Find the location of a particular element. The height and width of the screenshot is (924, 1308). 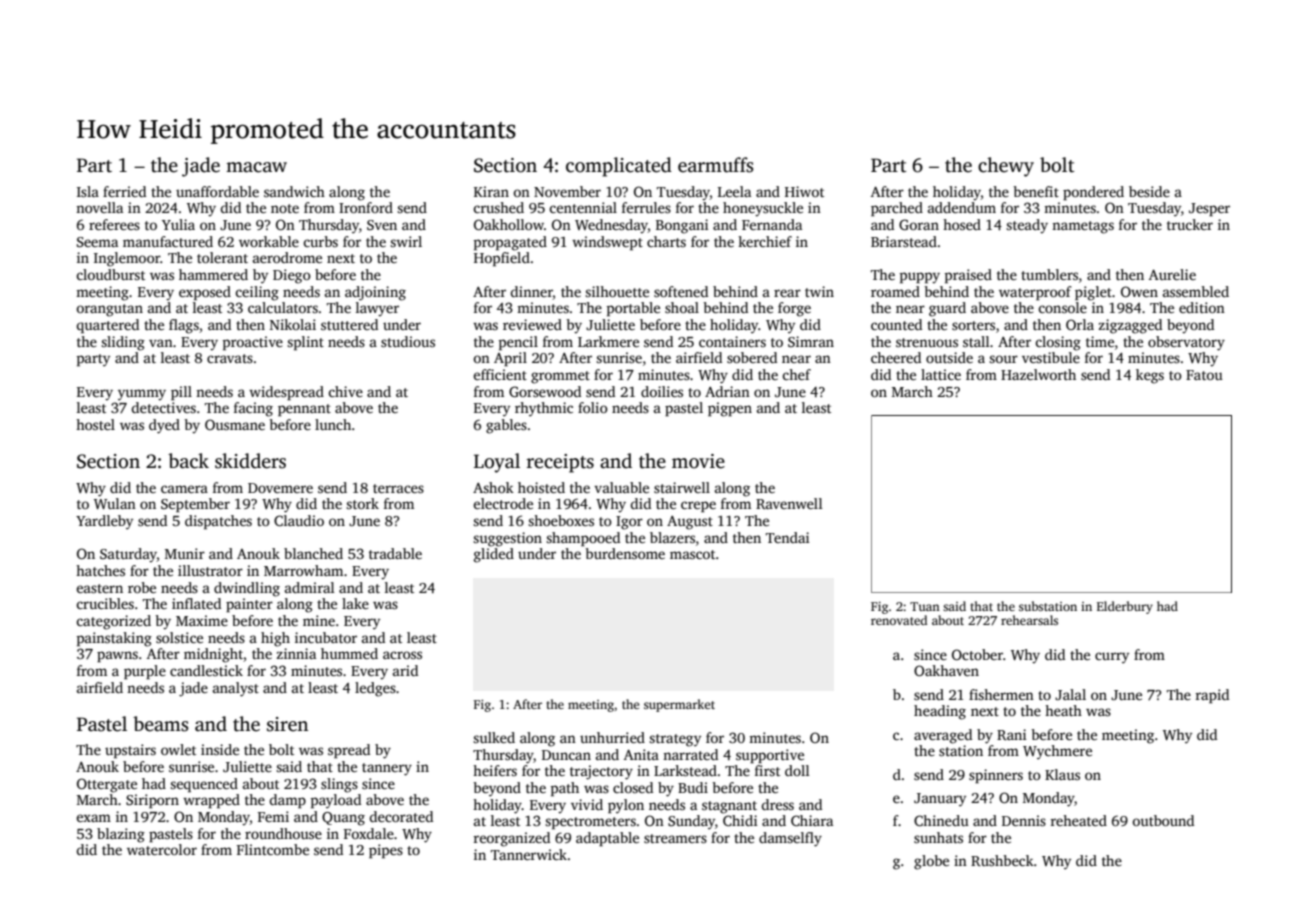

curry is located at coordinates (1112, 658).
